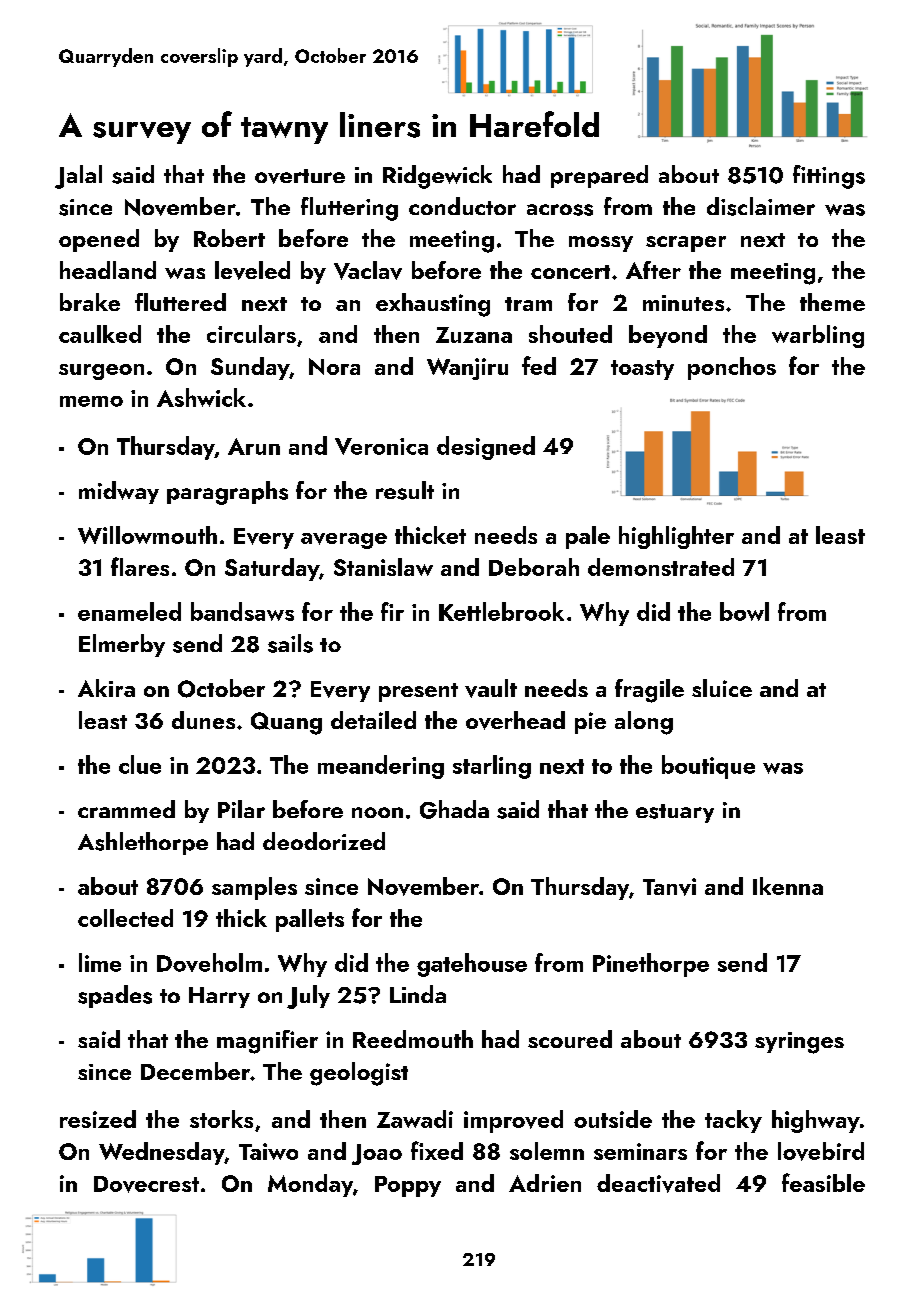  What do you see at coordinates (570, 1039) in the page?
I see `scoured` at bounding box center [570, 1039].
